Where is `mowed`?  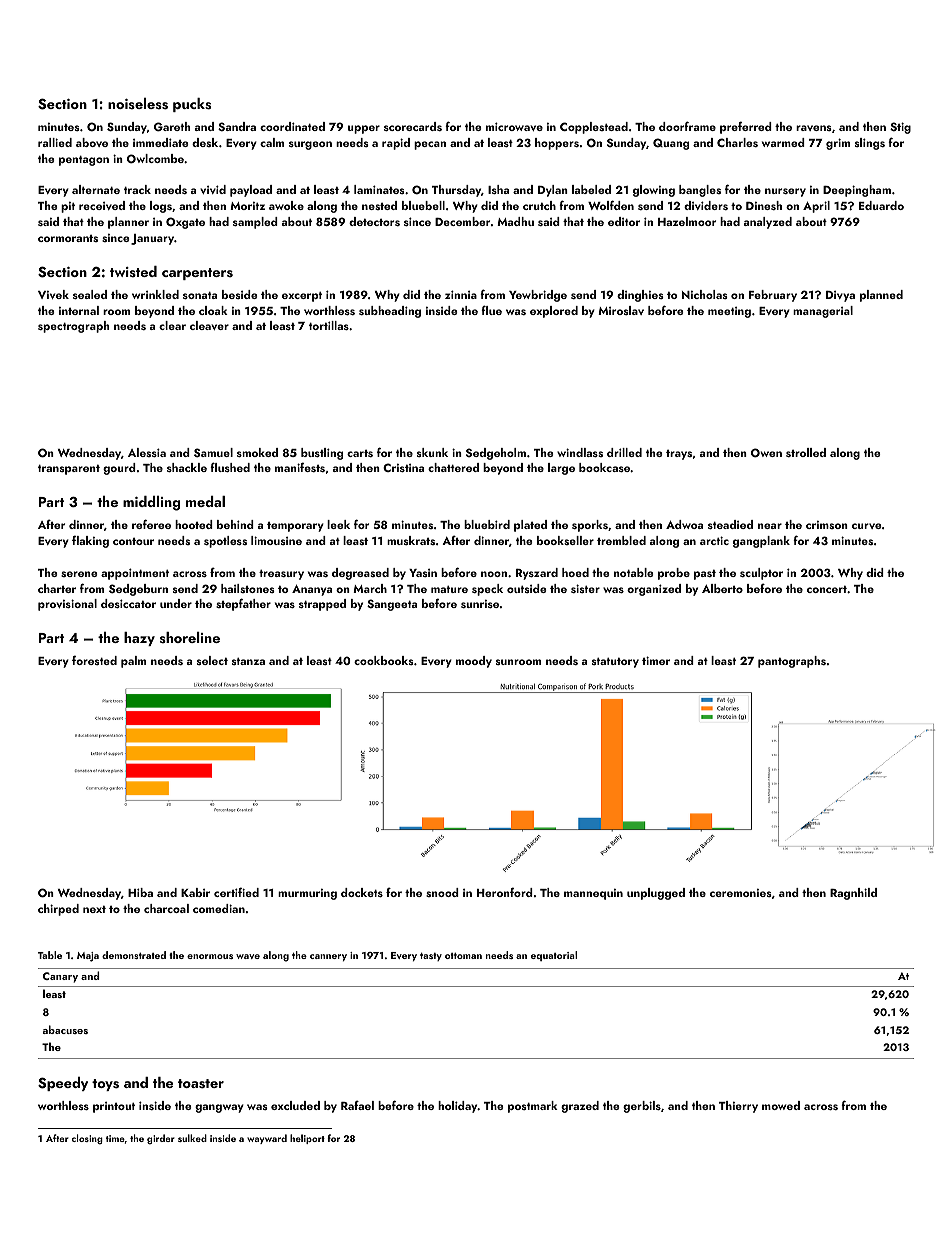 mowed is located at coordinates (781, 1105).
